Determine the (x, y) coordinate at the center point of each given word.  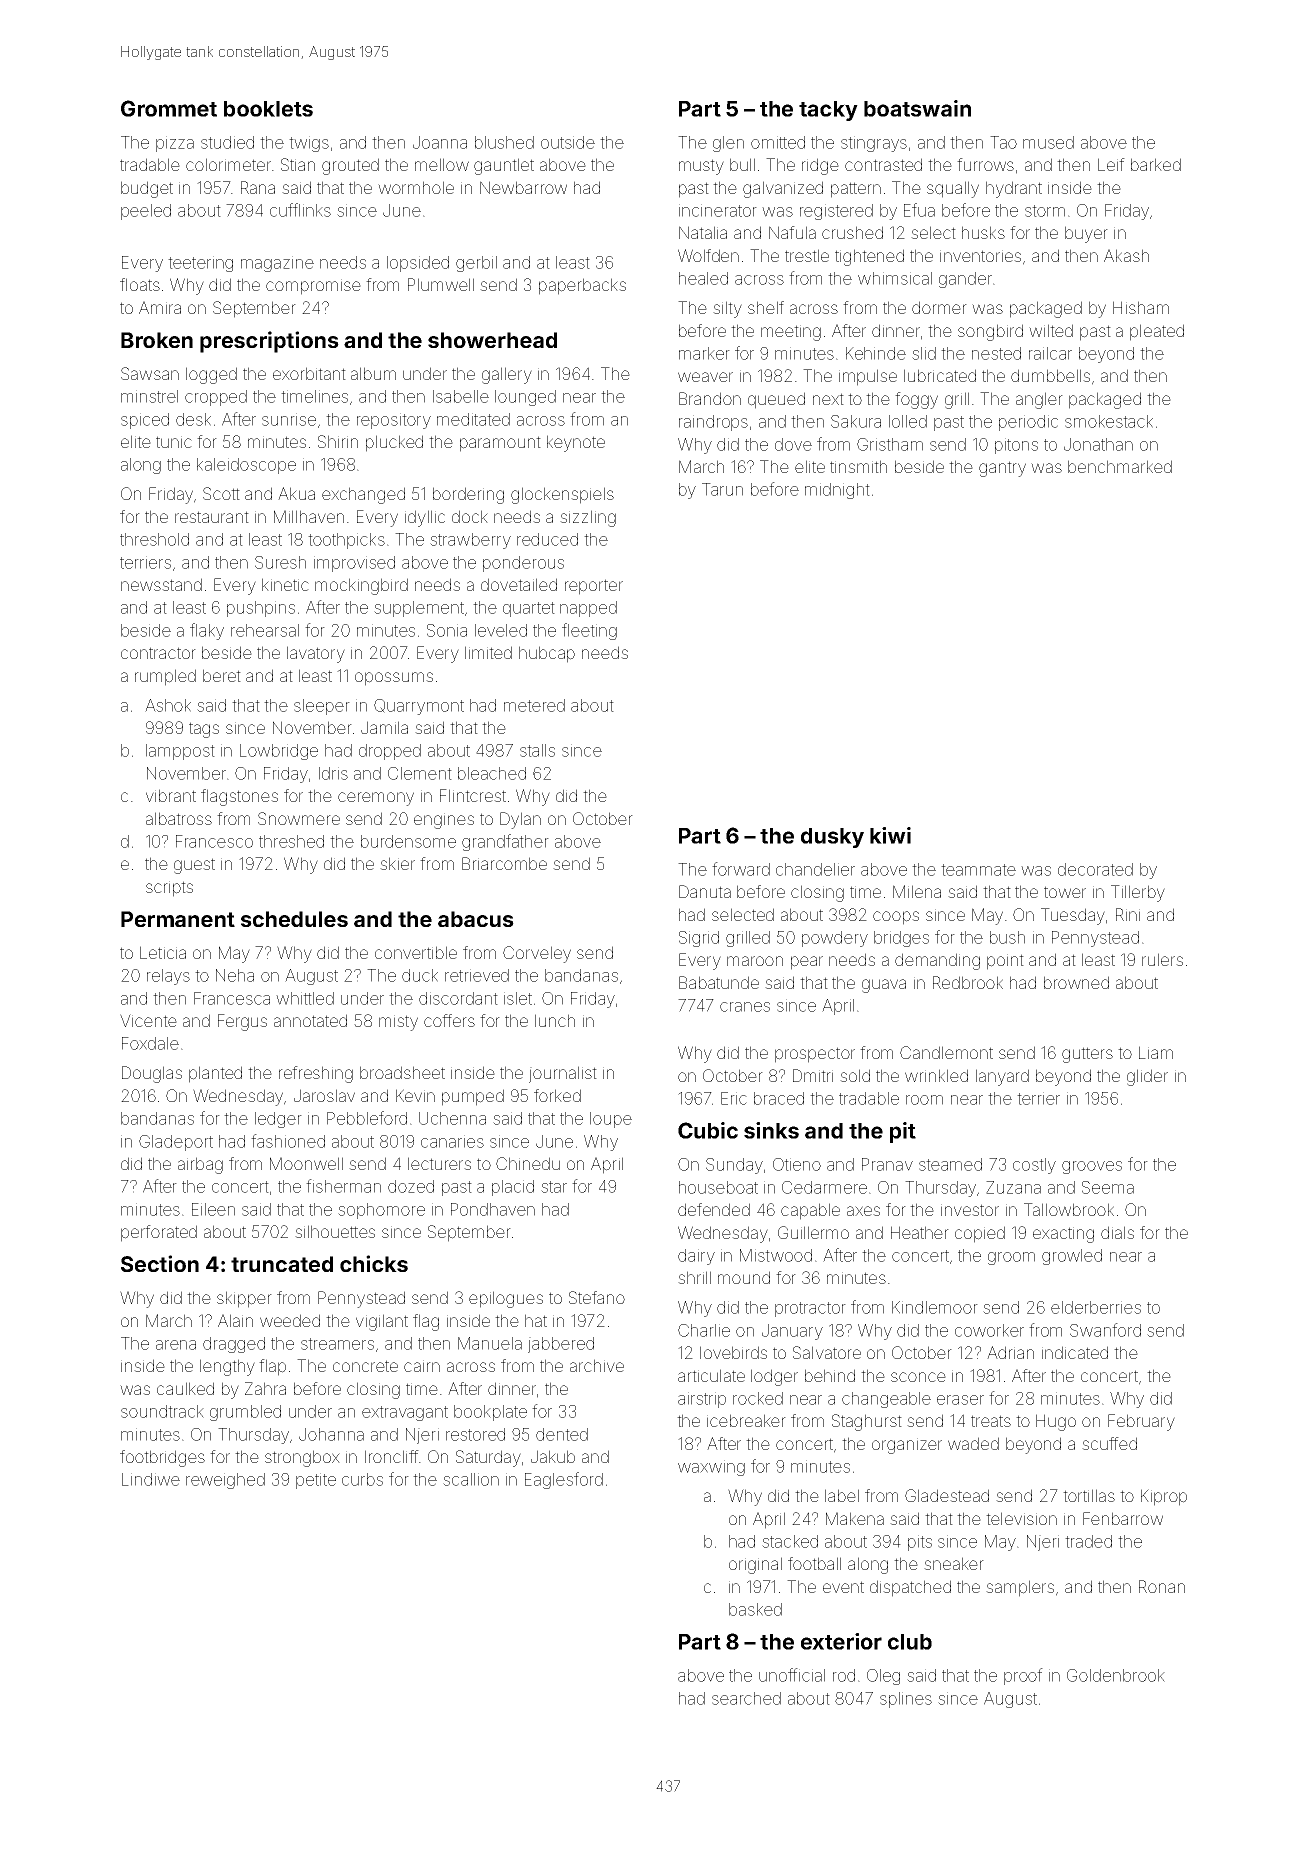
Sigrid (699, 939)
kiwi (890, 835)
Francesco (214, 841)
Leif (1111, 164)
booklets (268, 109)
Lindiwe (151, 1479)
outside (568, 142)
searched (746, 1698)
